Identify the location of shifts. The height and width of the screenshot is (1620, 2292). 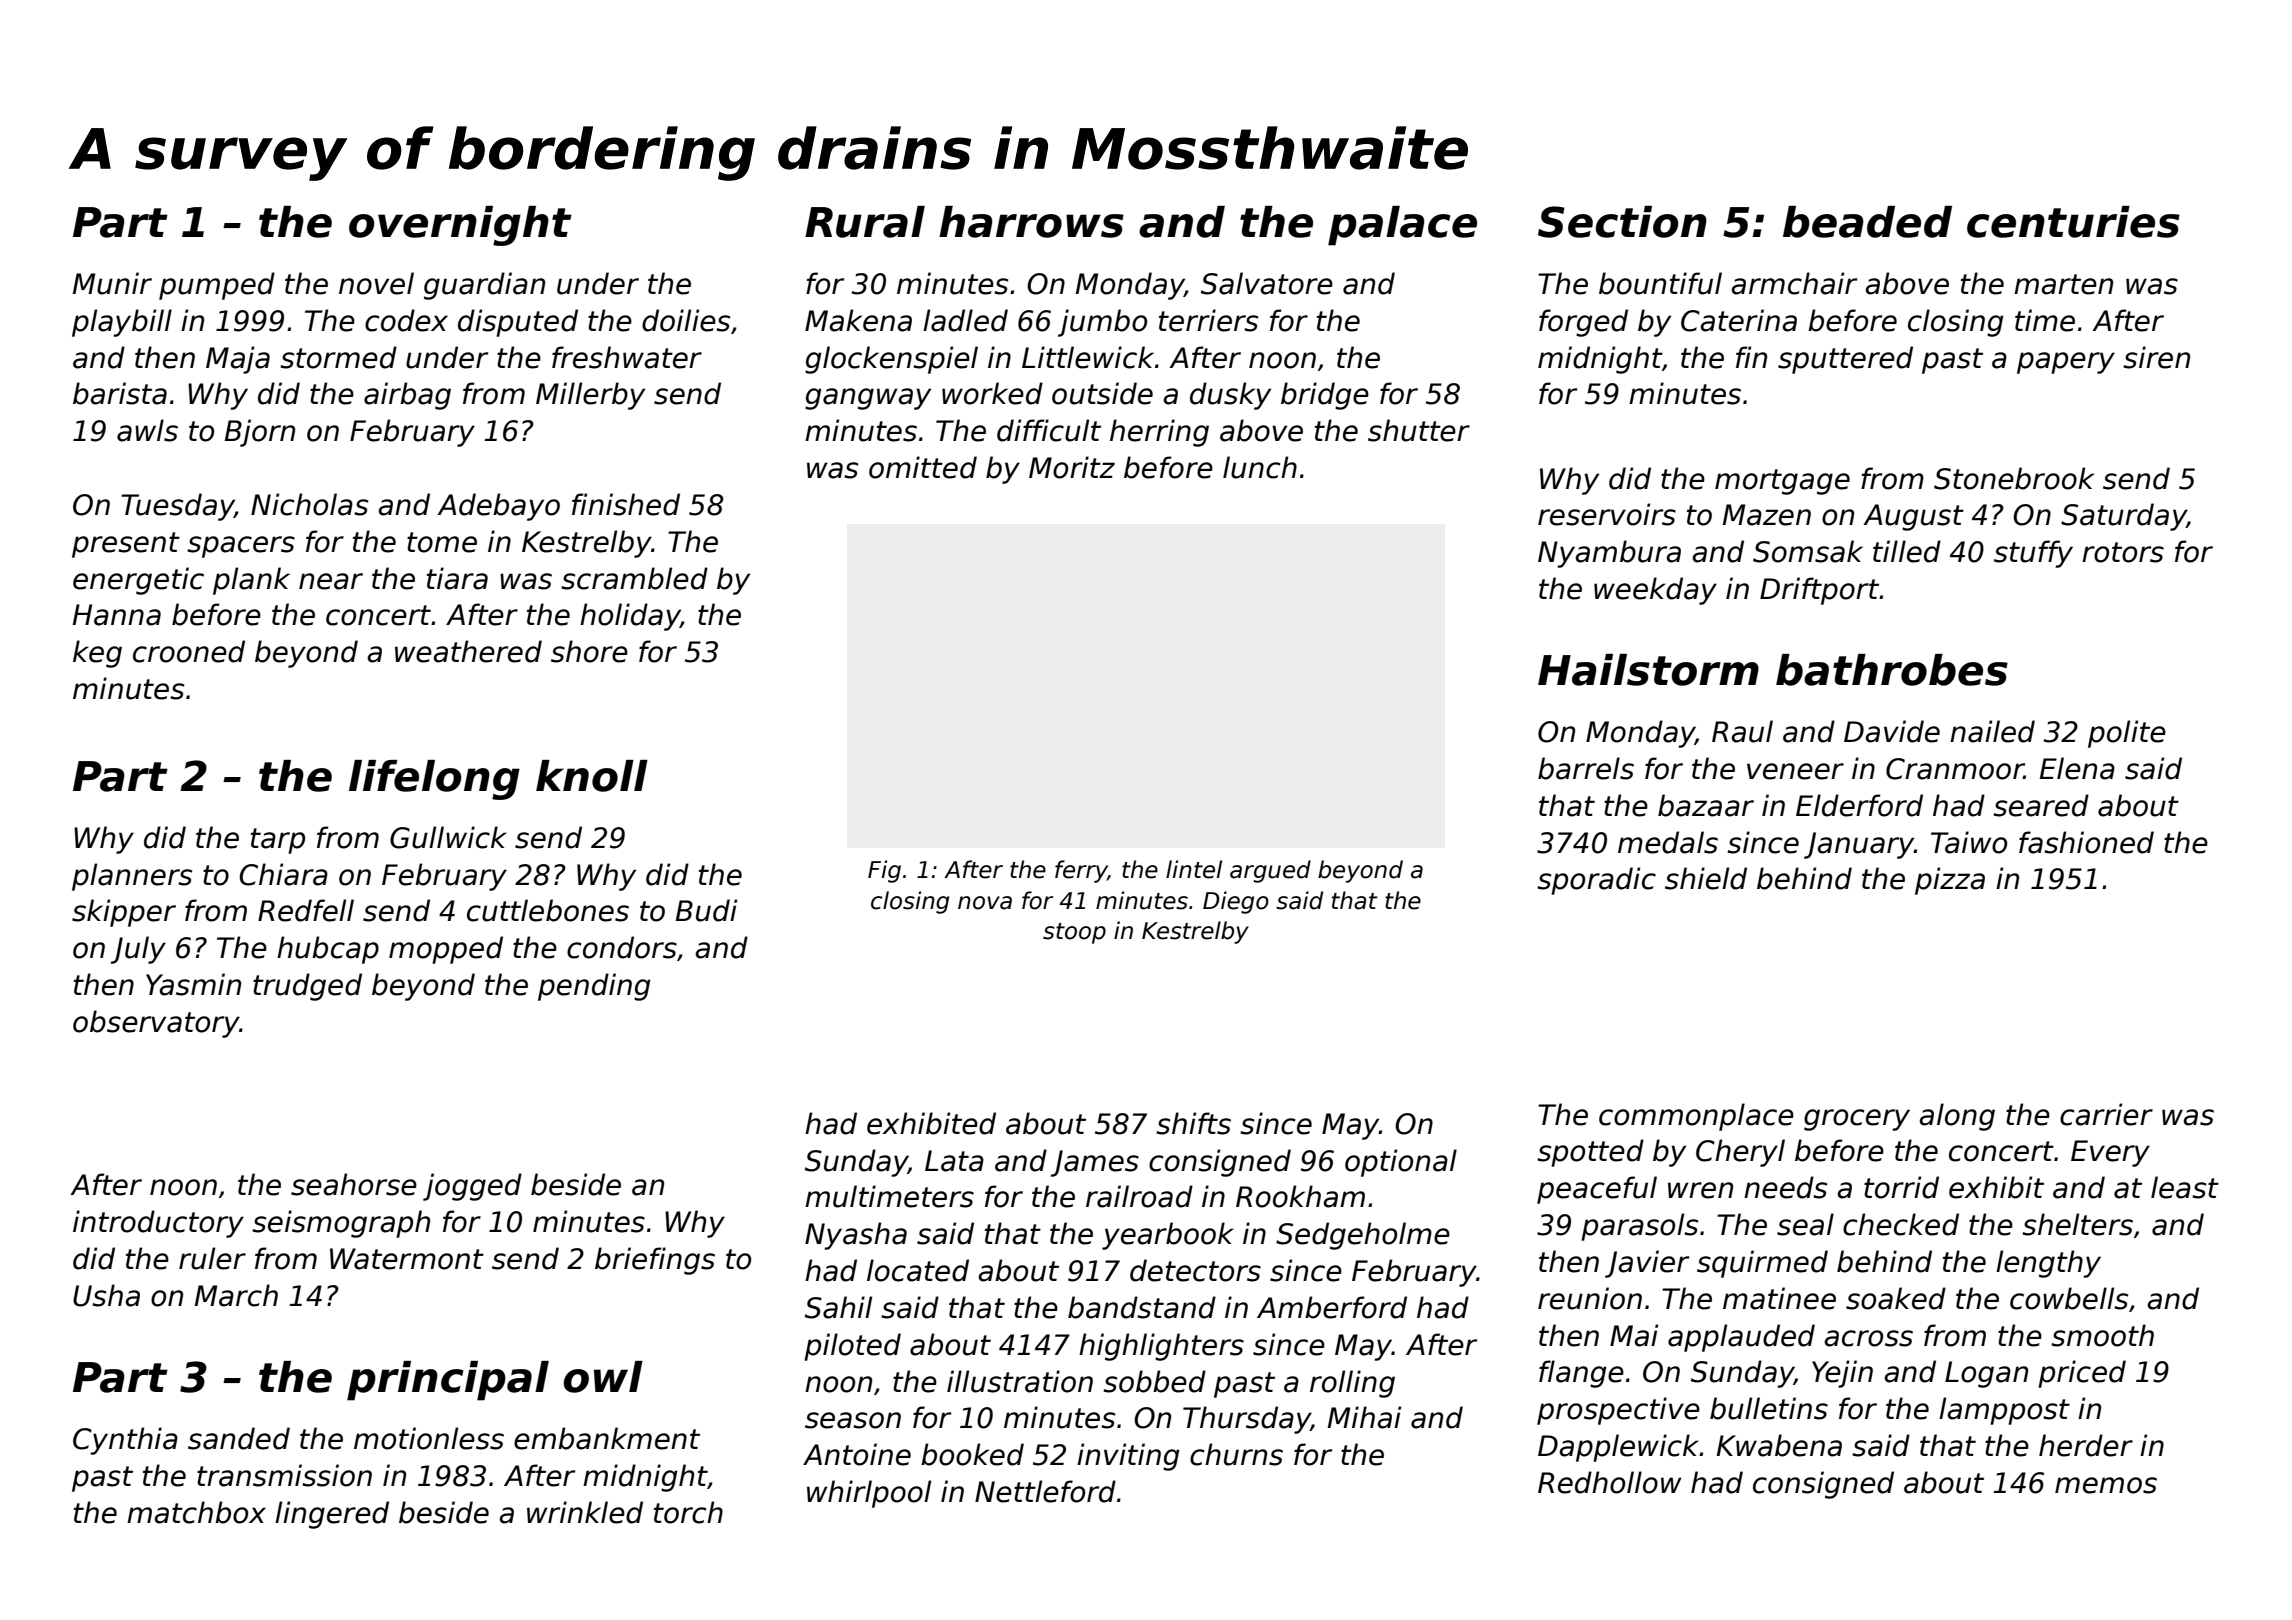
(1193, 1123).
